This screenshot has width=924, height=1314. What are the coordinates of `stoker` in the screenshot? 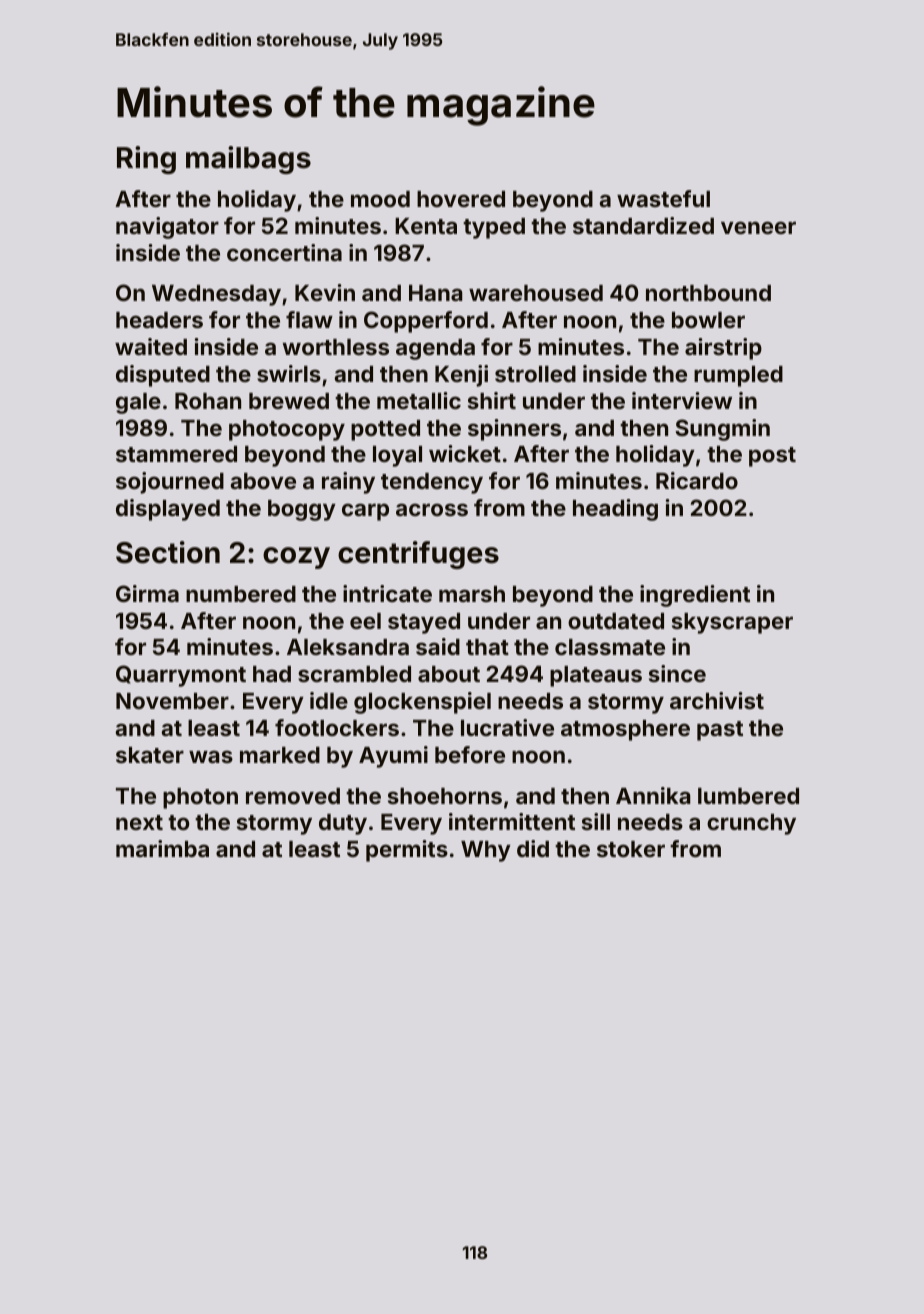 It's located at (631, 849).
